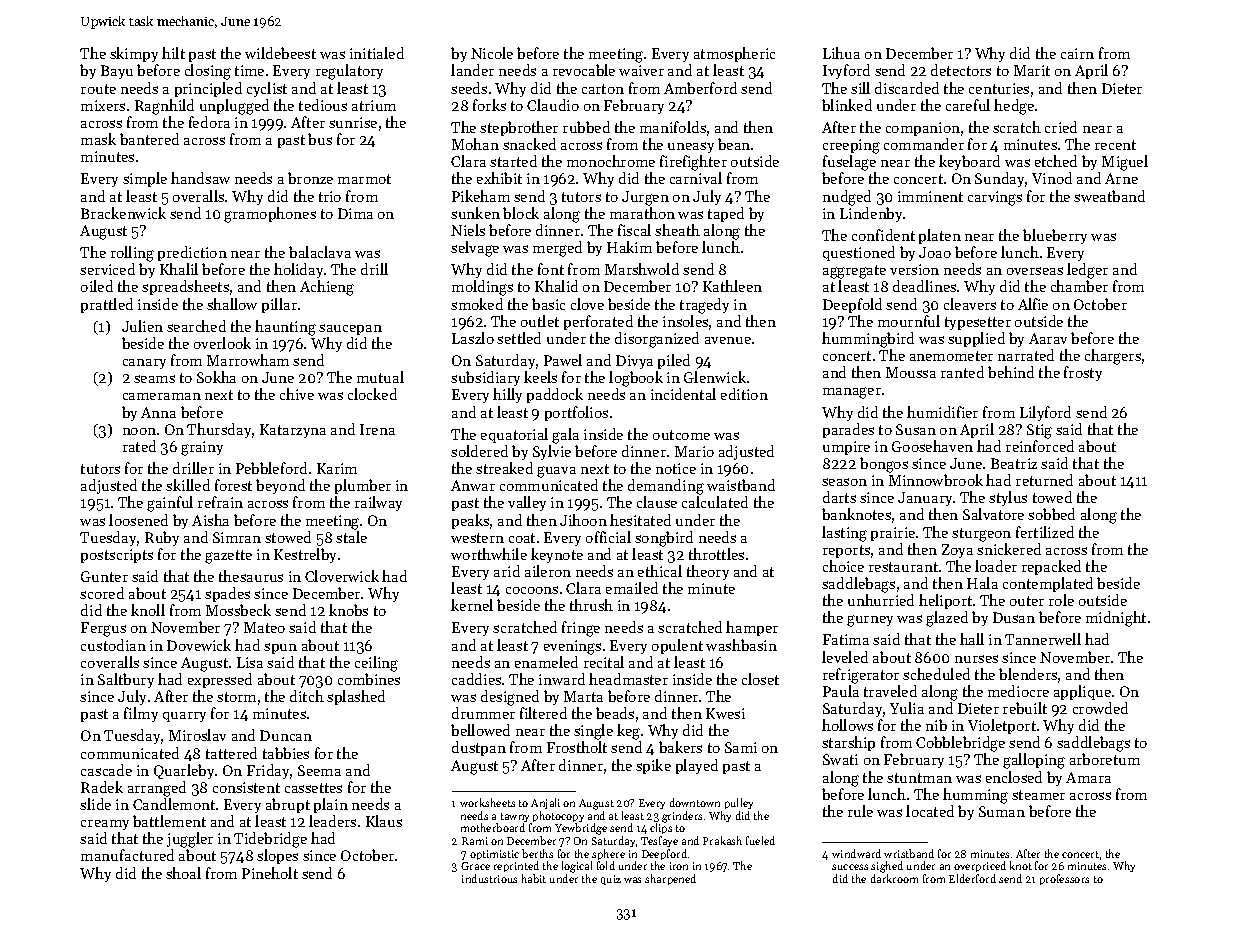 Image resolution: width=1233 pixels, height=952 pixels. I want to click on fiscal, so click(634, 230).
